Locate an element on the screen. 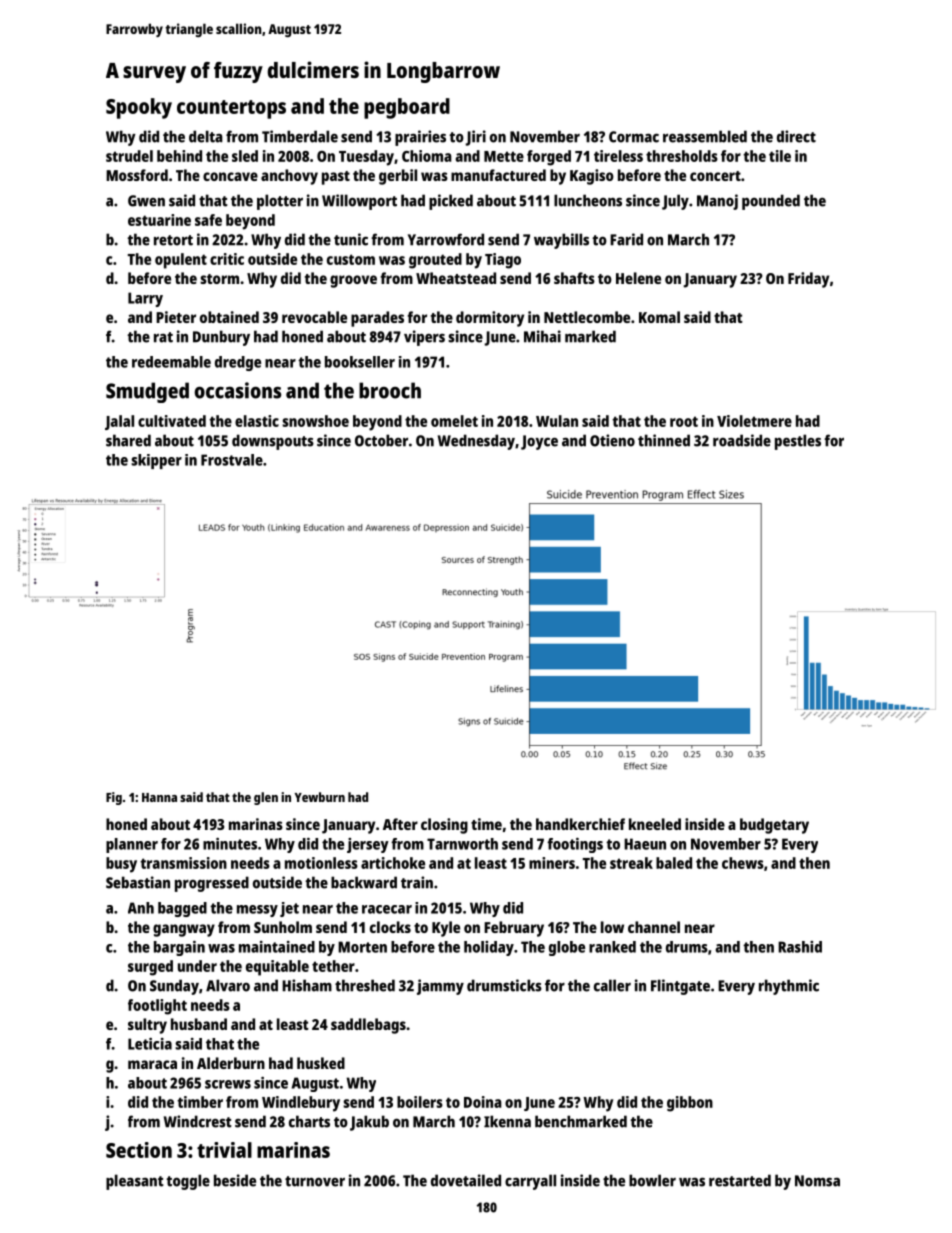 Image resolution: width=952 pixels, height=1233 pixels. pounded is located at coordinates (771, 202).
